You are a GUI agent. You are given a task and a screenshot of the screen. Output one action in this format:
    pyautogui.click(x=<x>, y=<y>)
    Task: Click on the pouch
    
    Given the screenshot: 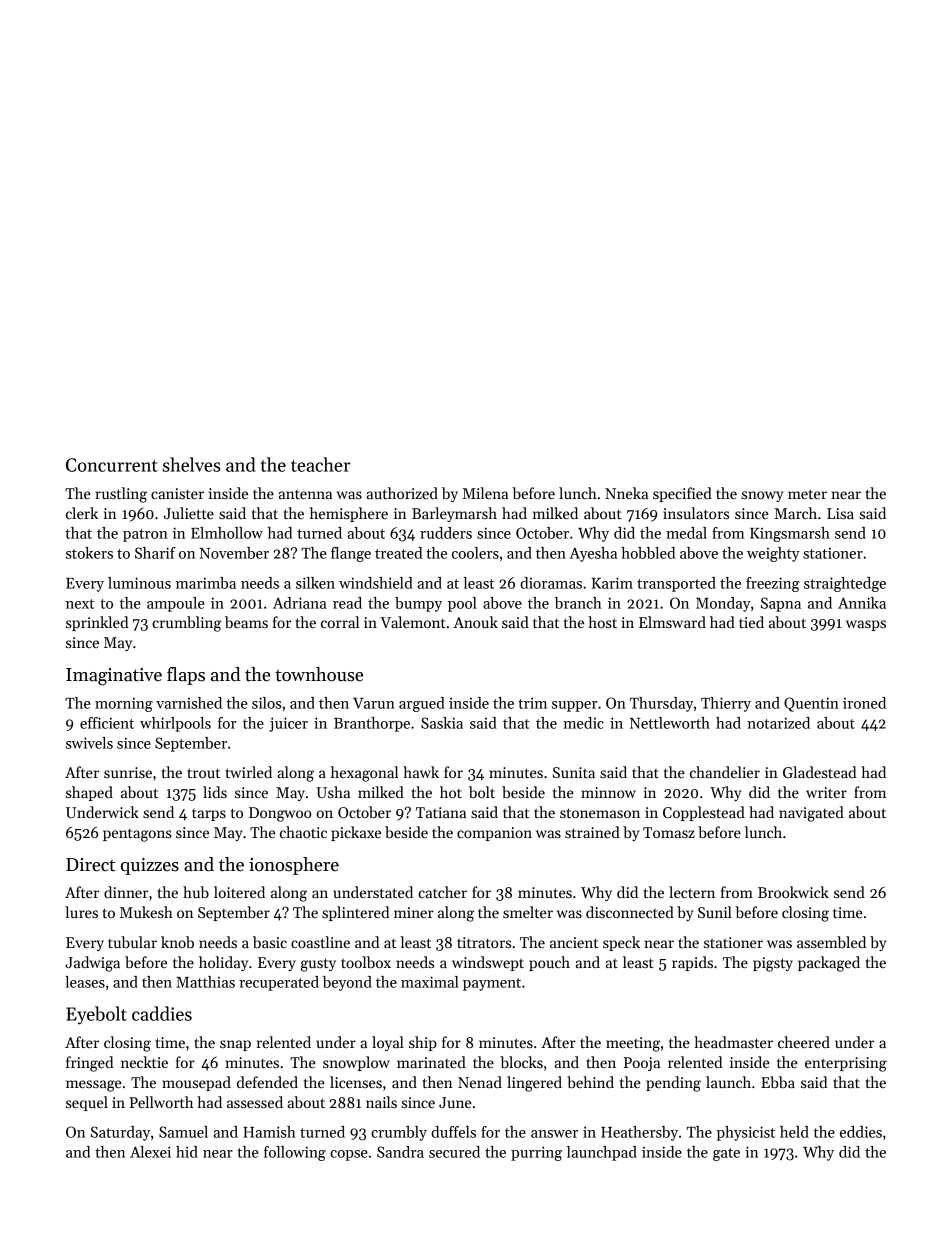 What is the action you would take?
    pyautogui.click(x=549, y=963)
